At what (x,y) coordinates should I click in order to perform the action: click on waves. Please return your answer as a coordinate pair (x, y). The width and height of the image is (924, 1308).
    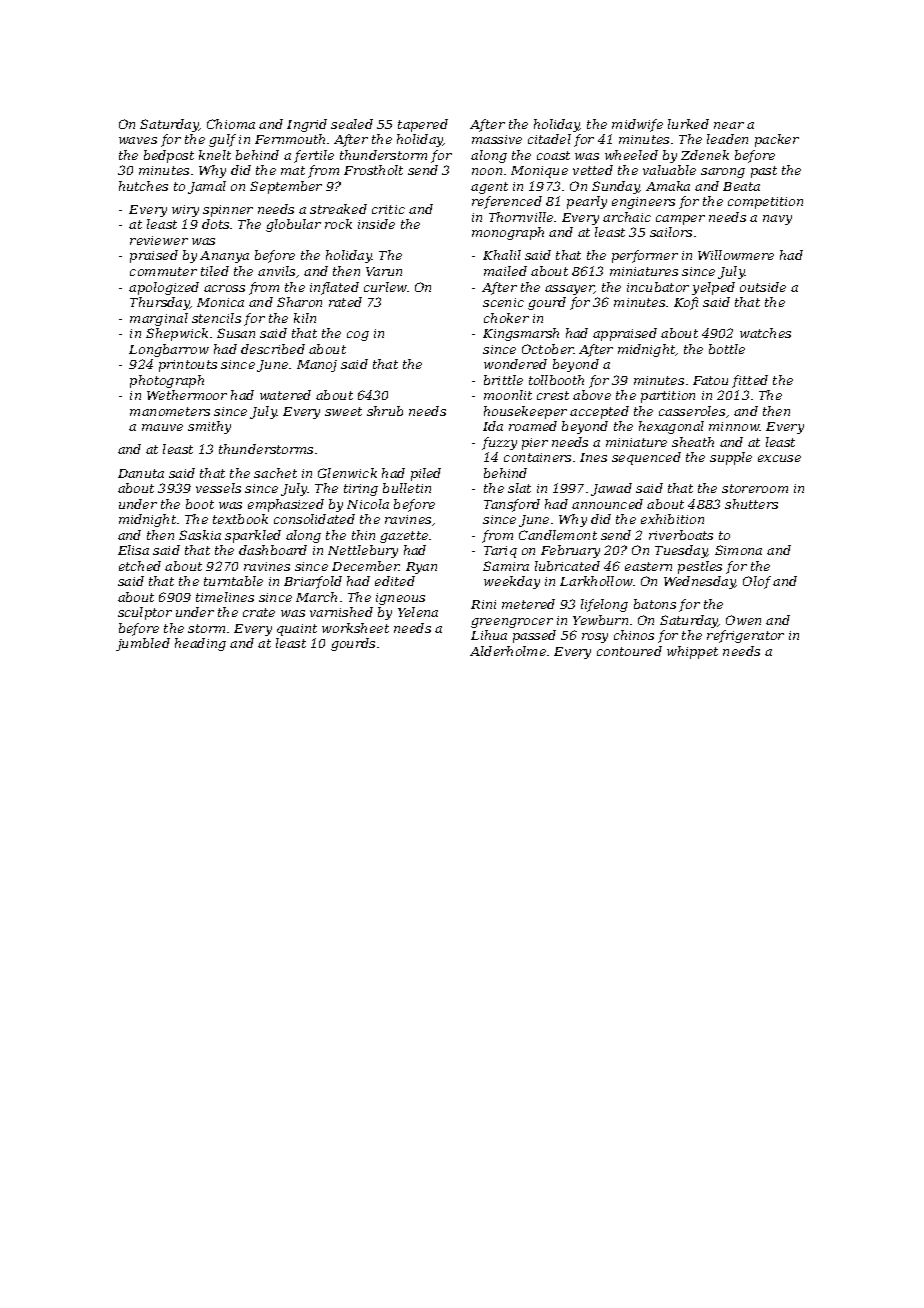
    Looking at the image, I should click on (138, 140).
